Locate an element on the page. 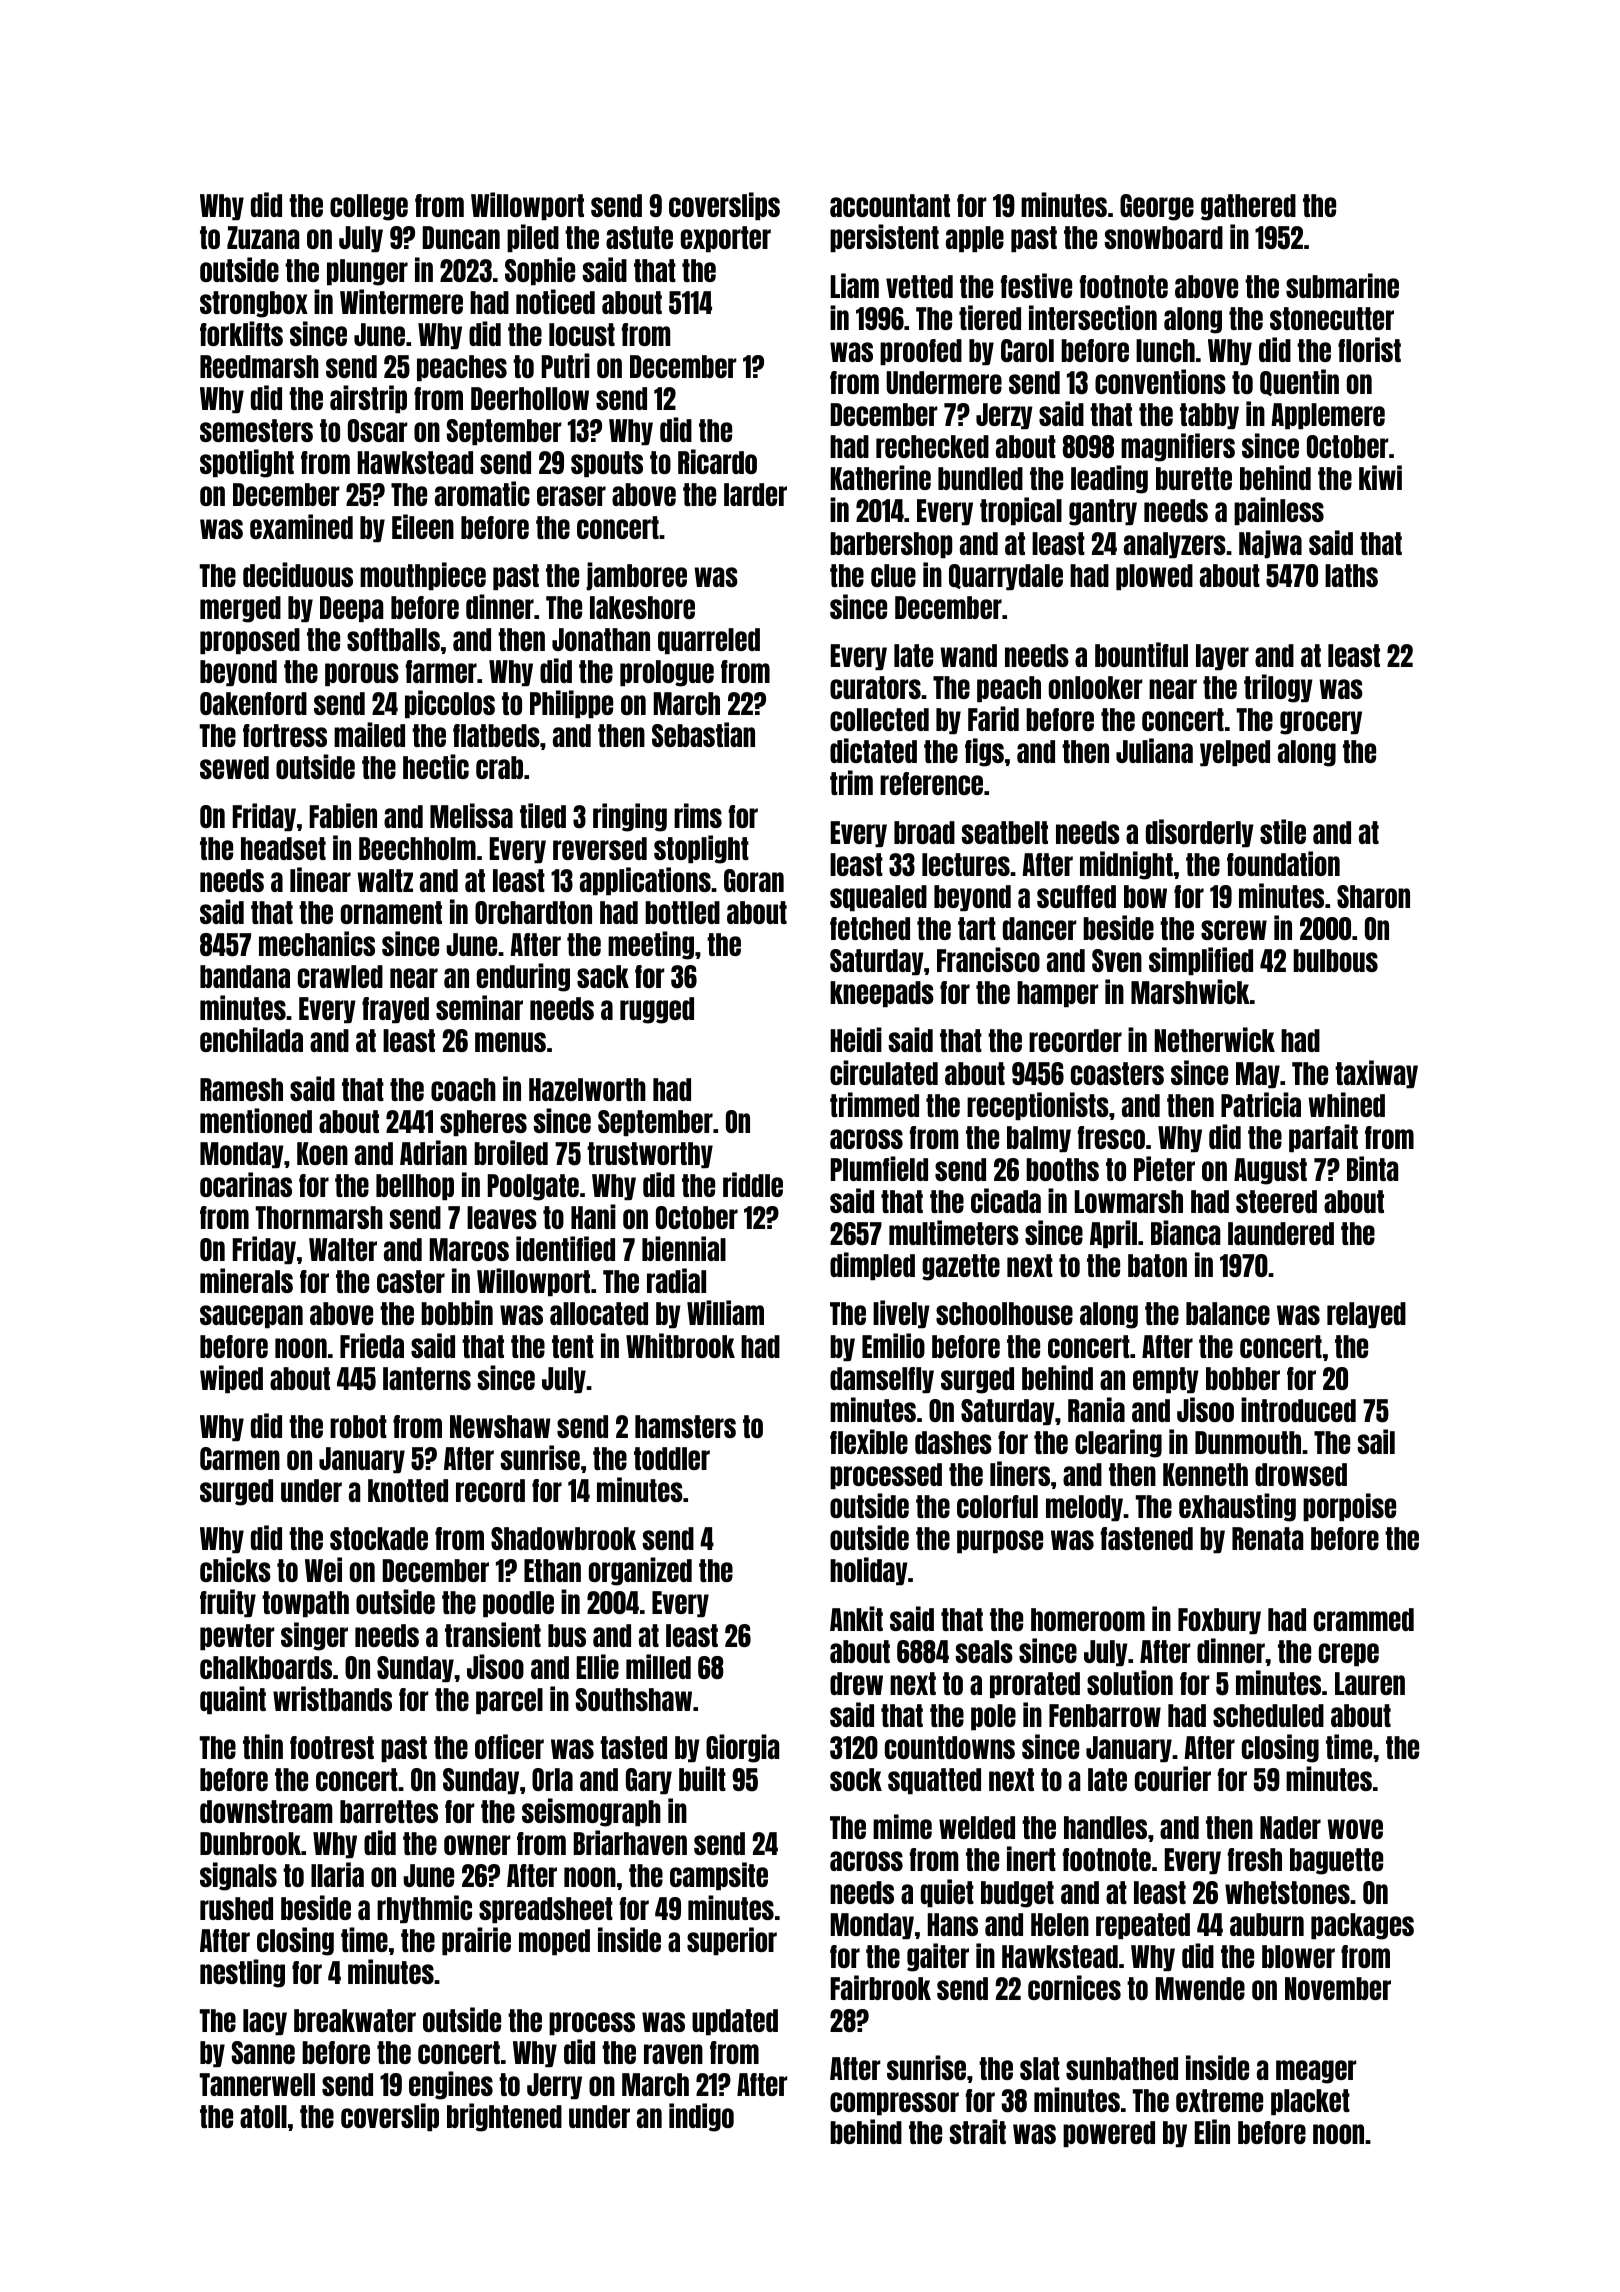 The height and width of the document is (2292, 1620). steered is located at coordinates (1276, 1201).
